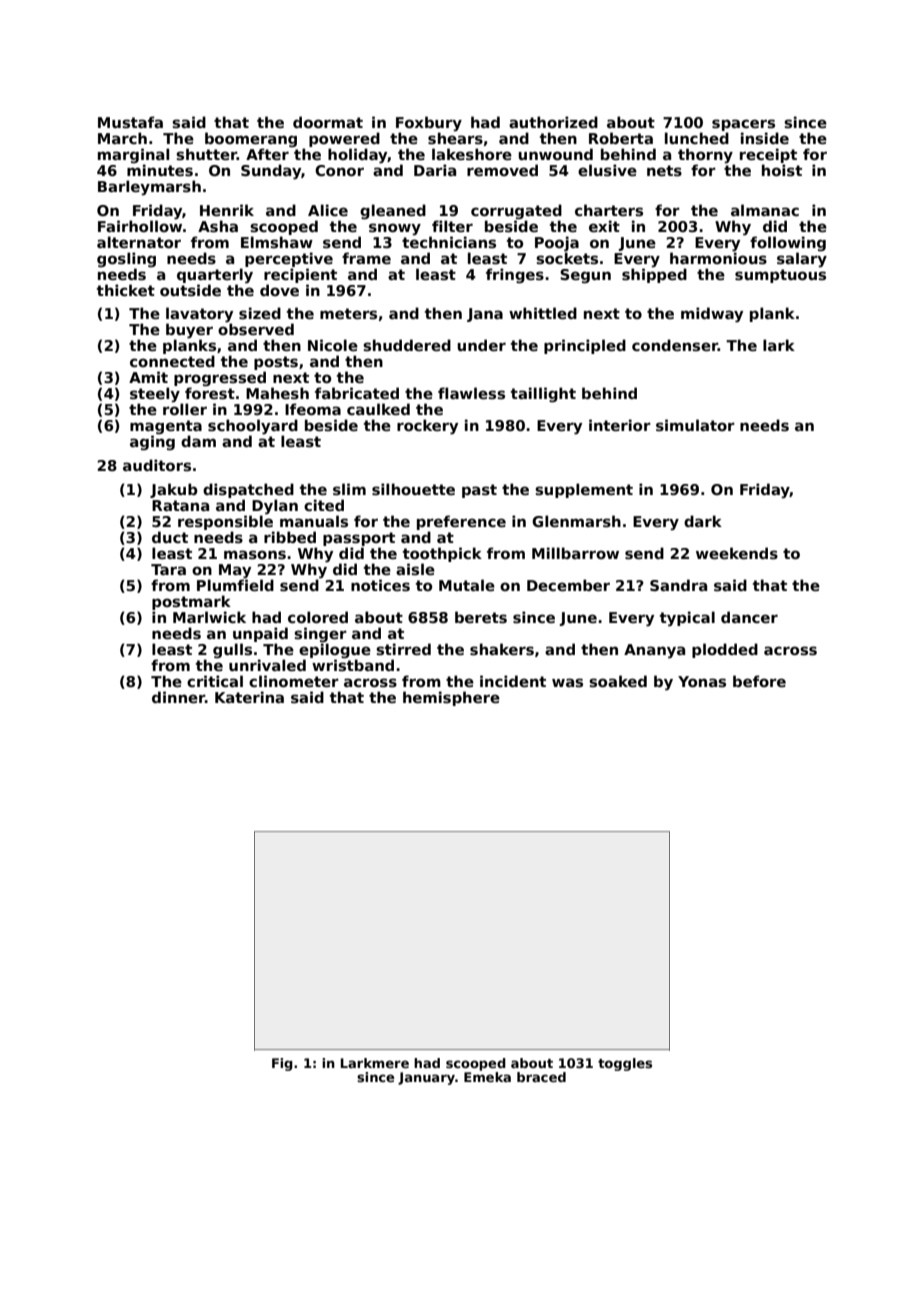 Image resolution: width=924 pixels, height=1308 pixels. I want to click on almanac, so click(765, 210).
